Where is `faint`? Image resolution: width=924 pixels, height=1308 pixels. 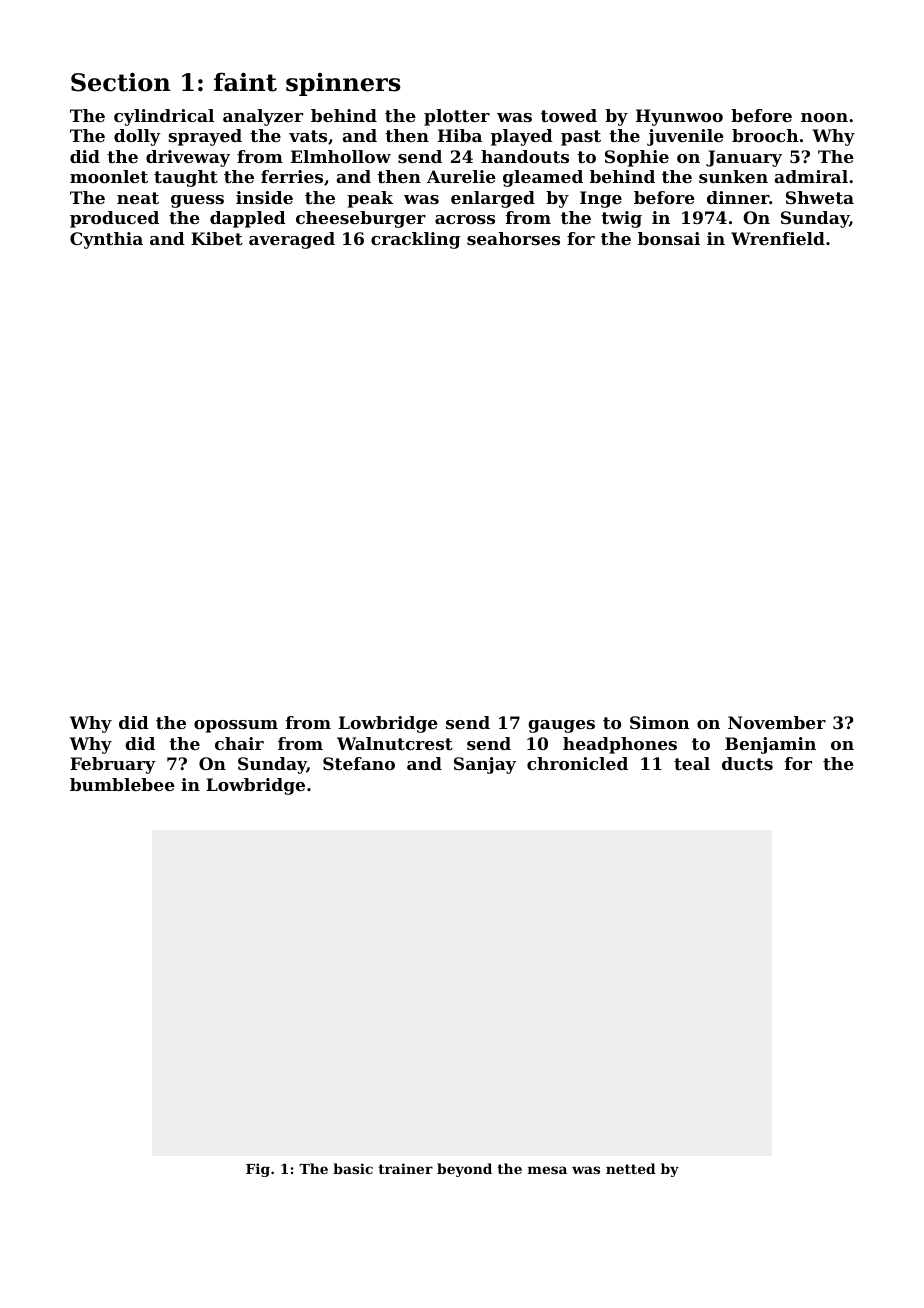
faint is located at coordinates (245, 82).
